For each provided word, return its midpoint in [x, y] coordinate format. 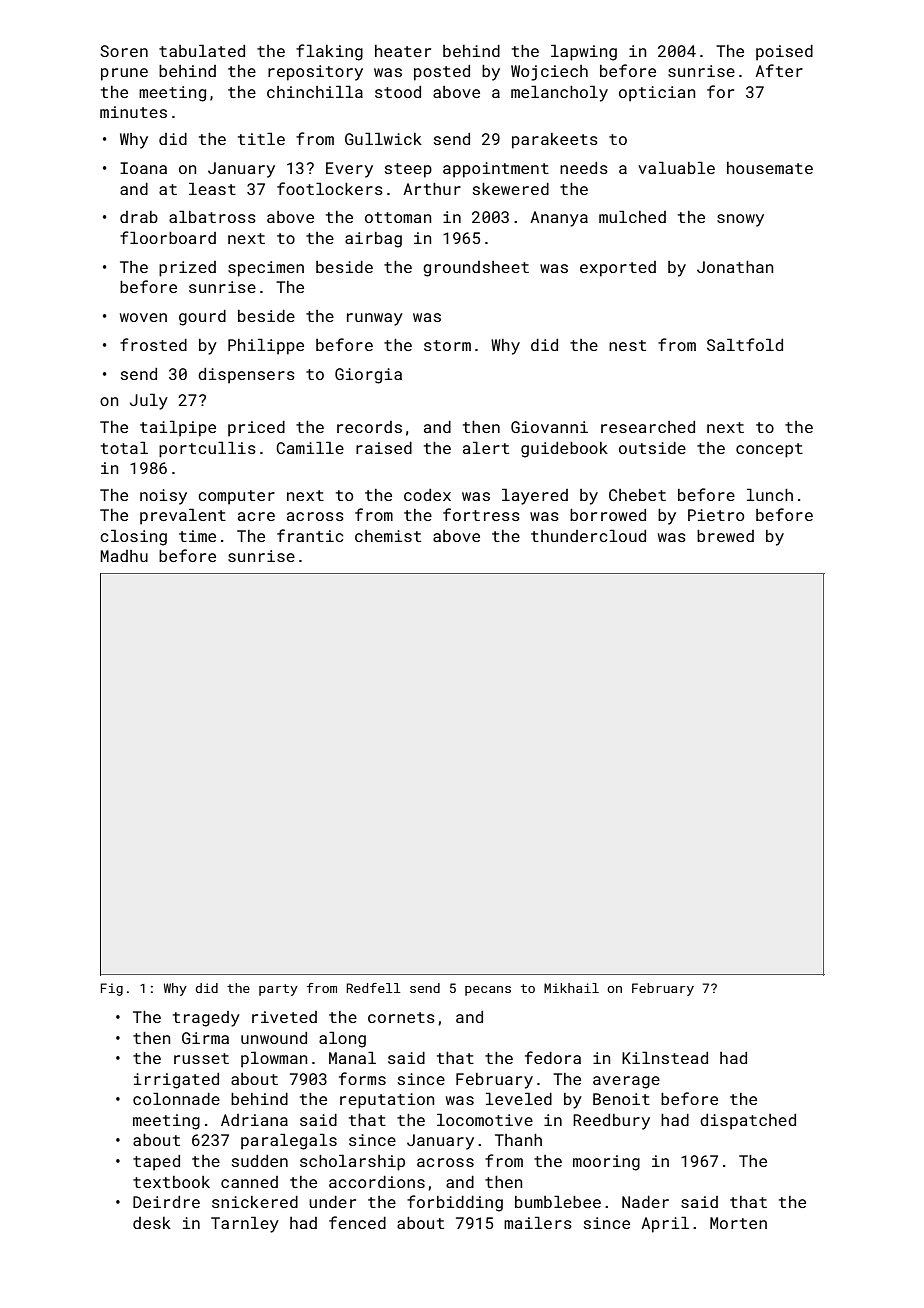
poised [784, 53]
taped [156, 1163]
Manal [352, 1057]
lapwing [584, 52]
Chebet [637, 495]
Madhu [124, 556]
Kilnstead [665, 1057]
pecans [488, 991]
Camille [310, 447]
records [369, 427]
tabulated [202, 50]
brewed [725, 536]
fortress [481, 514]
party [278, 990]
